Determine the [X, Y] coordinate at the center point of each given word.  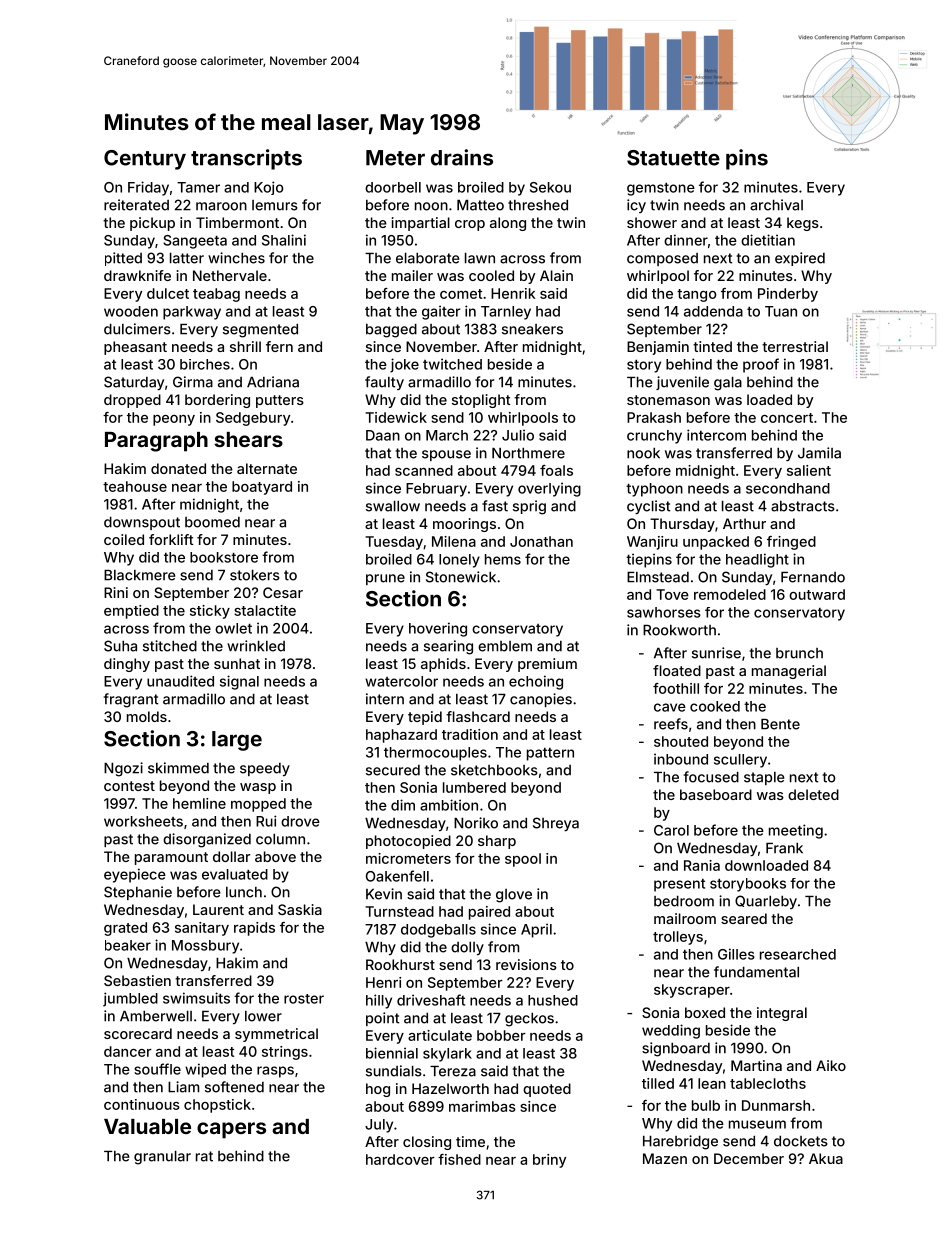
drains [462, 157]
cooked [715, 706]
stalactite [265, 610]
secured [393, 770]
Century [145, 160]
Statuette [673, 158]
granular [162, 1158]
